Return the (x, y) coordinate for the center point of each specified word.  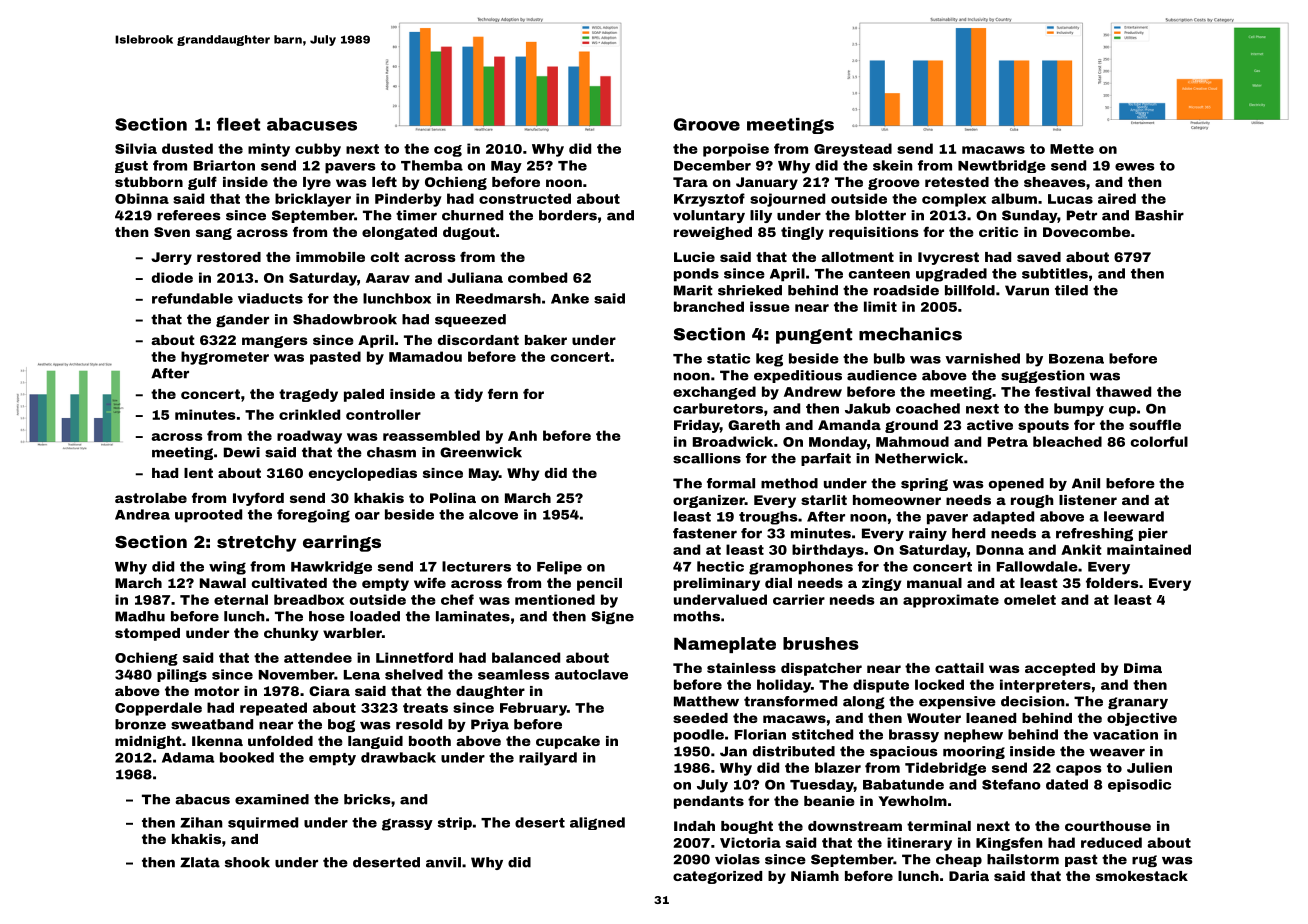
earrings (342, 543)
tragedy (308, 395)
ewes (1135, 167)
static (728, 358)
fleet (238, 124)
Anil (1086, 483)
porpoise (736, 150)
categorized (717, 877)
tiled (1071, 290)
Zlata (200, 862)
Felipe (559, 568)
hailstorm (1023, 859)
